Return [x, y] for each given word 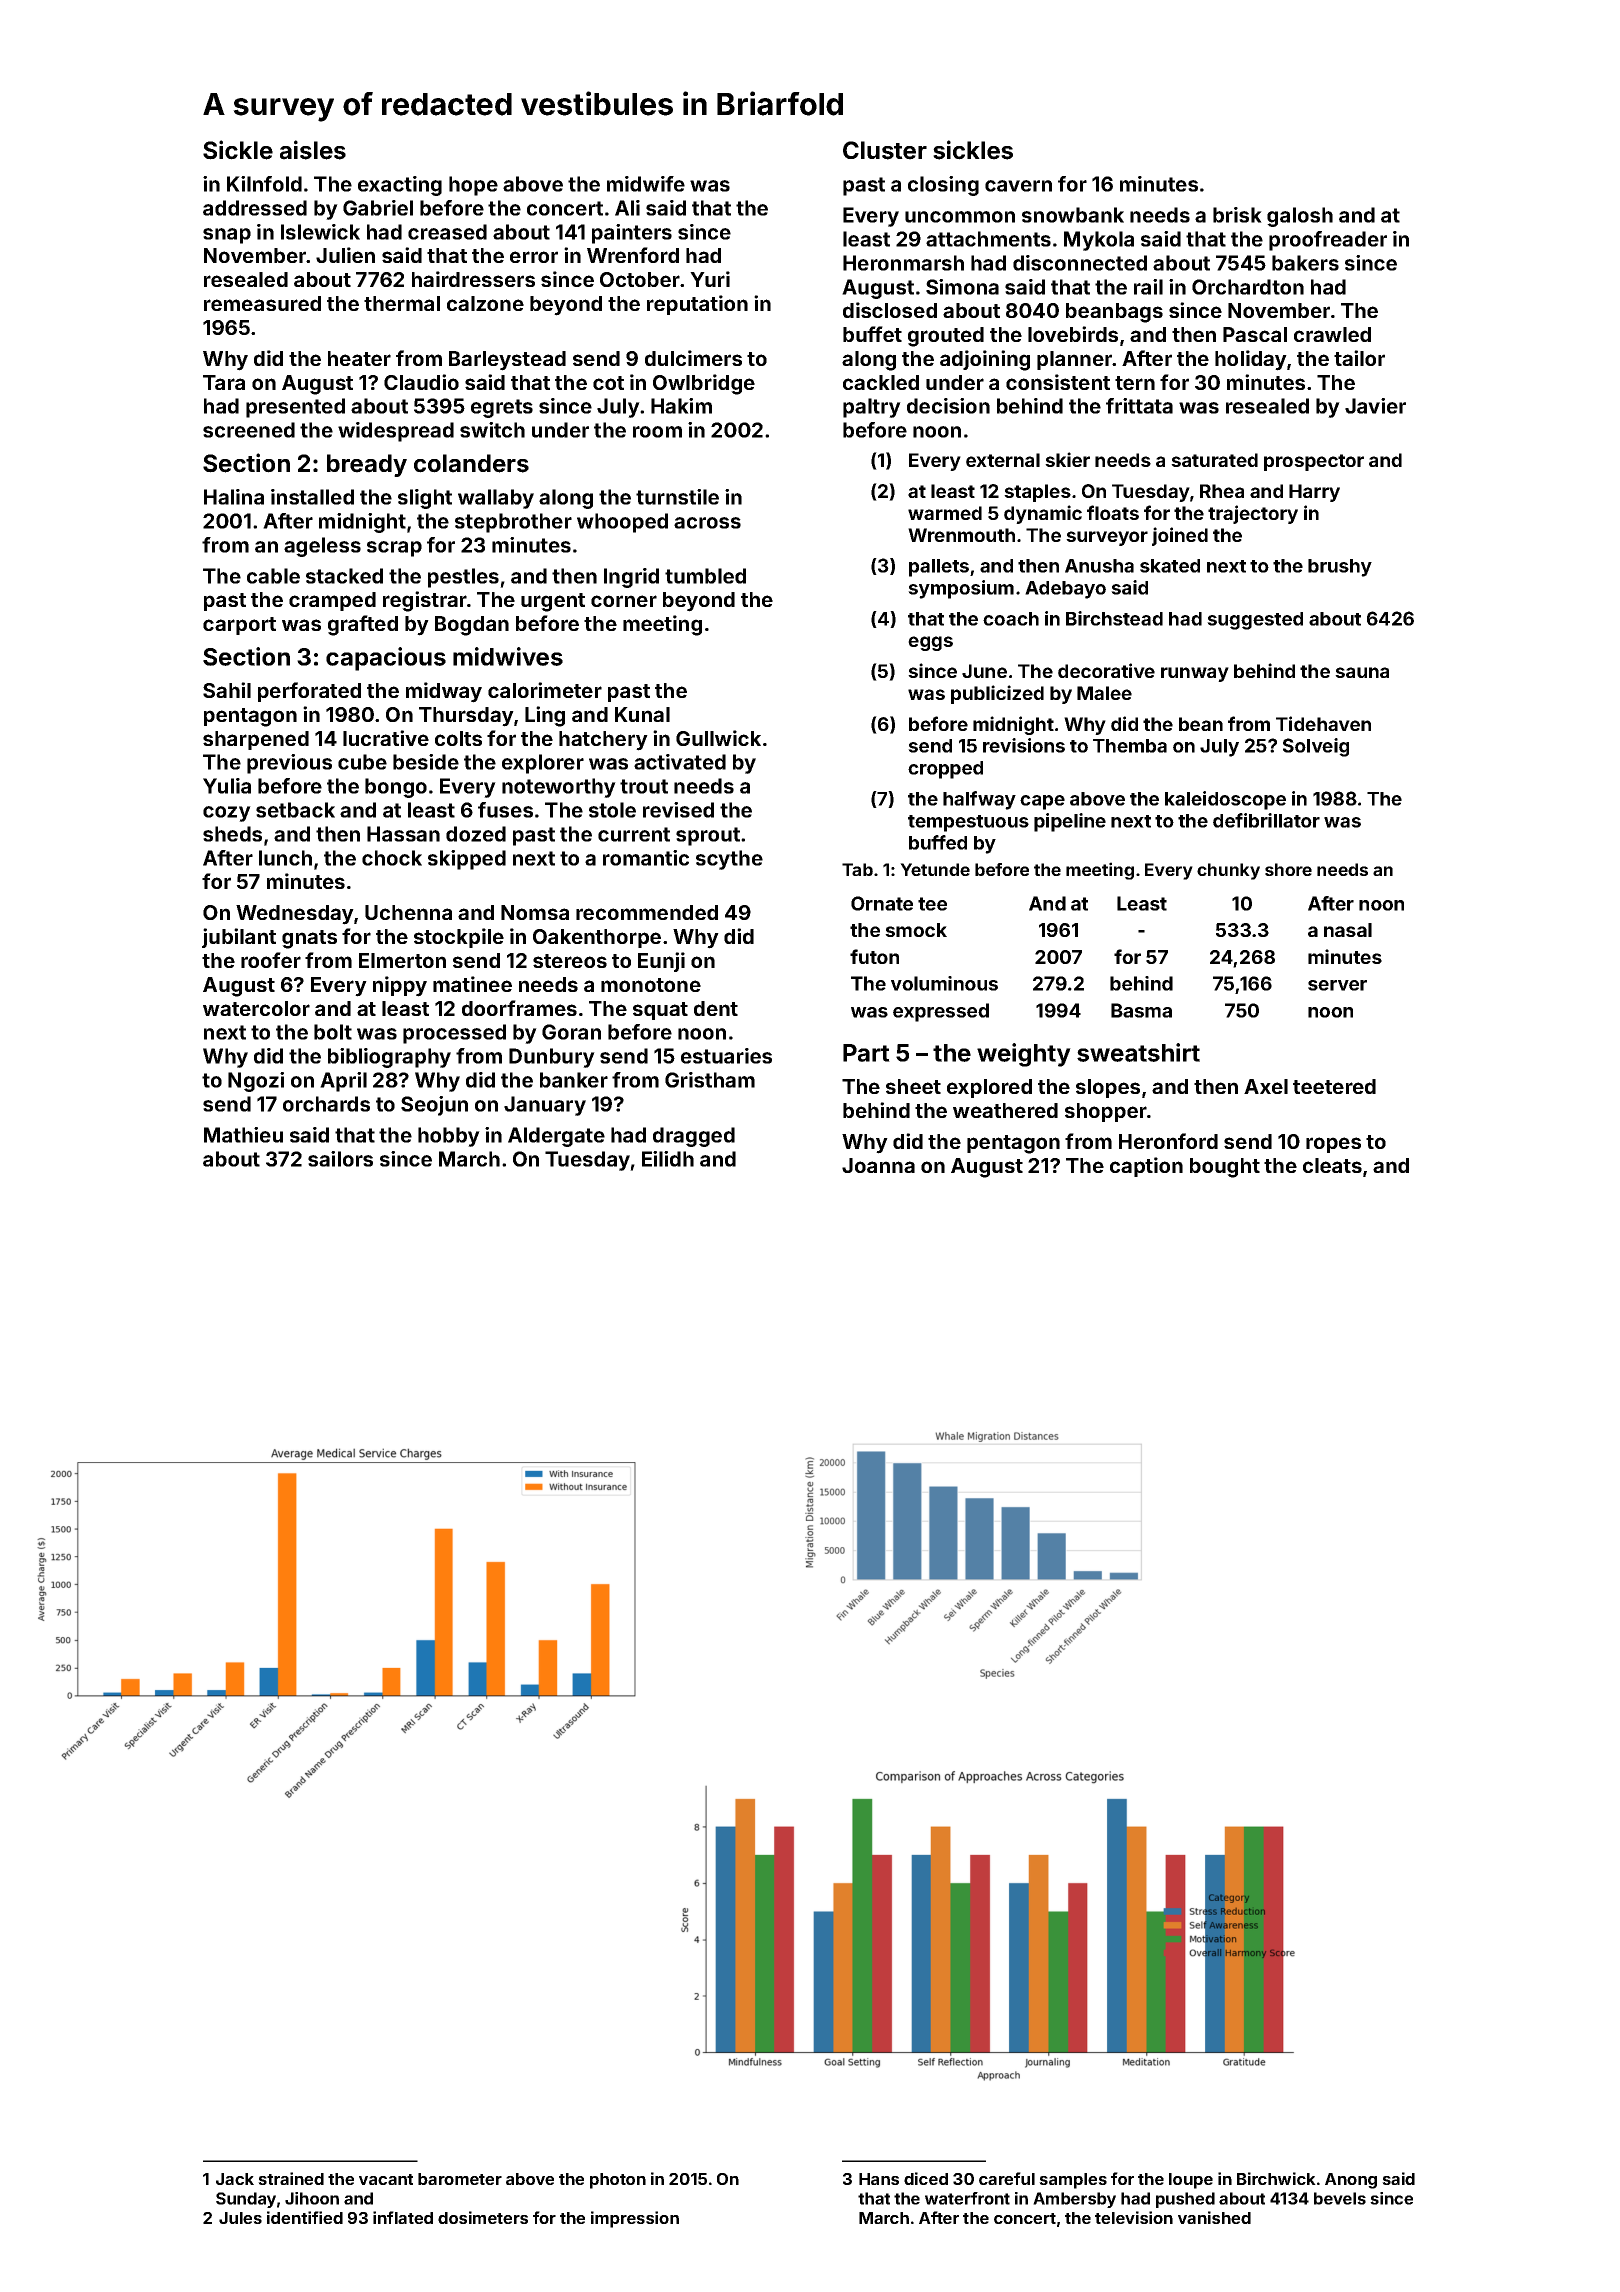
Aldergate [556, 1137]
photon [618, 2181]
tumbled [705, 576]
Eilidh [668, 1159]
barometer [460, 2179]
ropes [1333, 1145]
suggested [1255, 621]
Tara [224, 382]
